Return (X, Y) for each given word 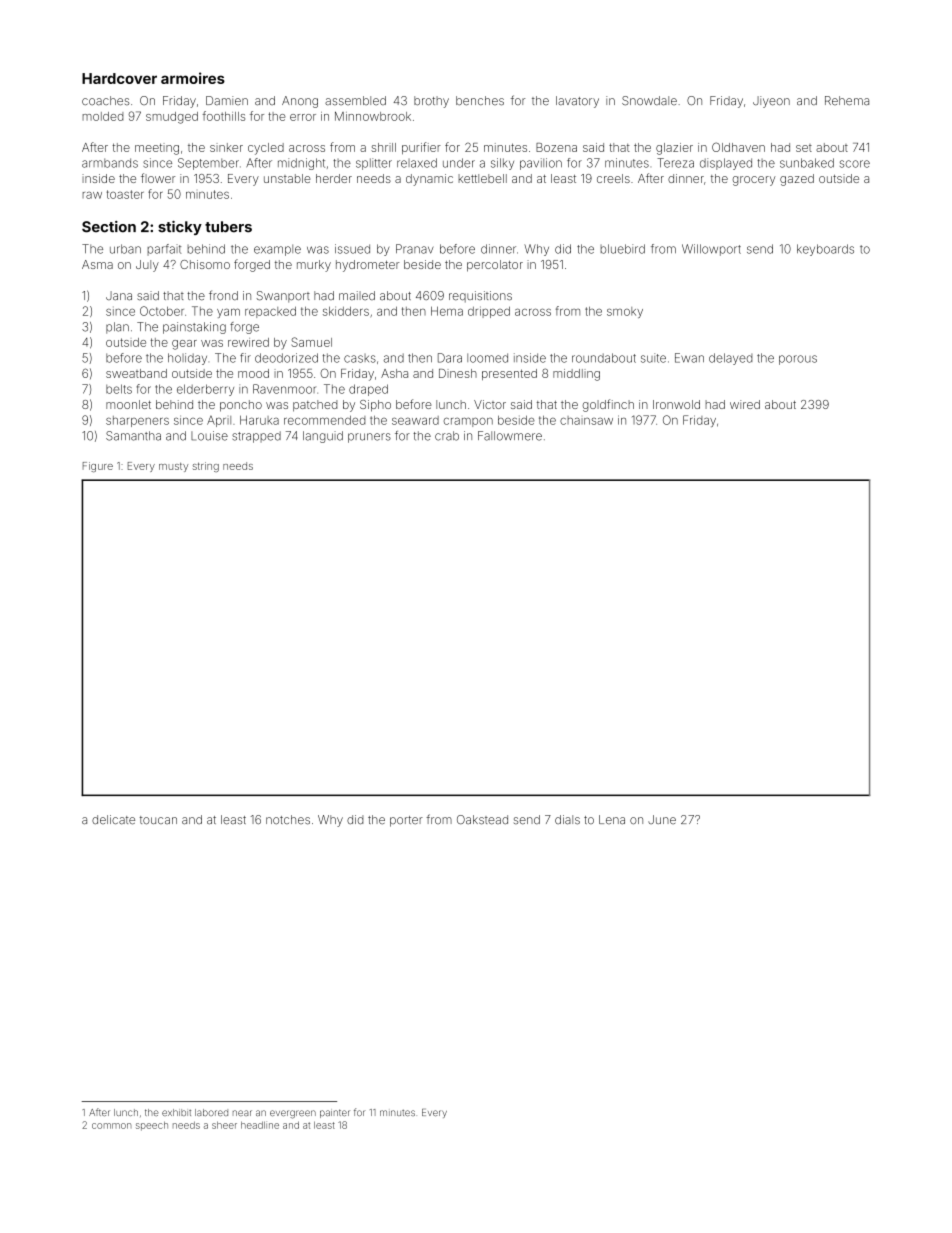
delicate (113, 820)
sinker (226, 147)
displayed (726, 164)
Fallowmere (510, 436)
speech (152, 1126)
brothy (431, 102)
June (662, 819)
